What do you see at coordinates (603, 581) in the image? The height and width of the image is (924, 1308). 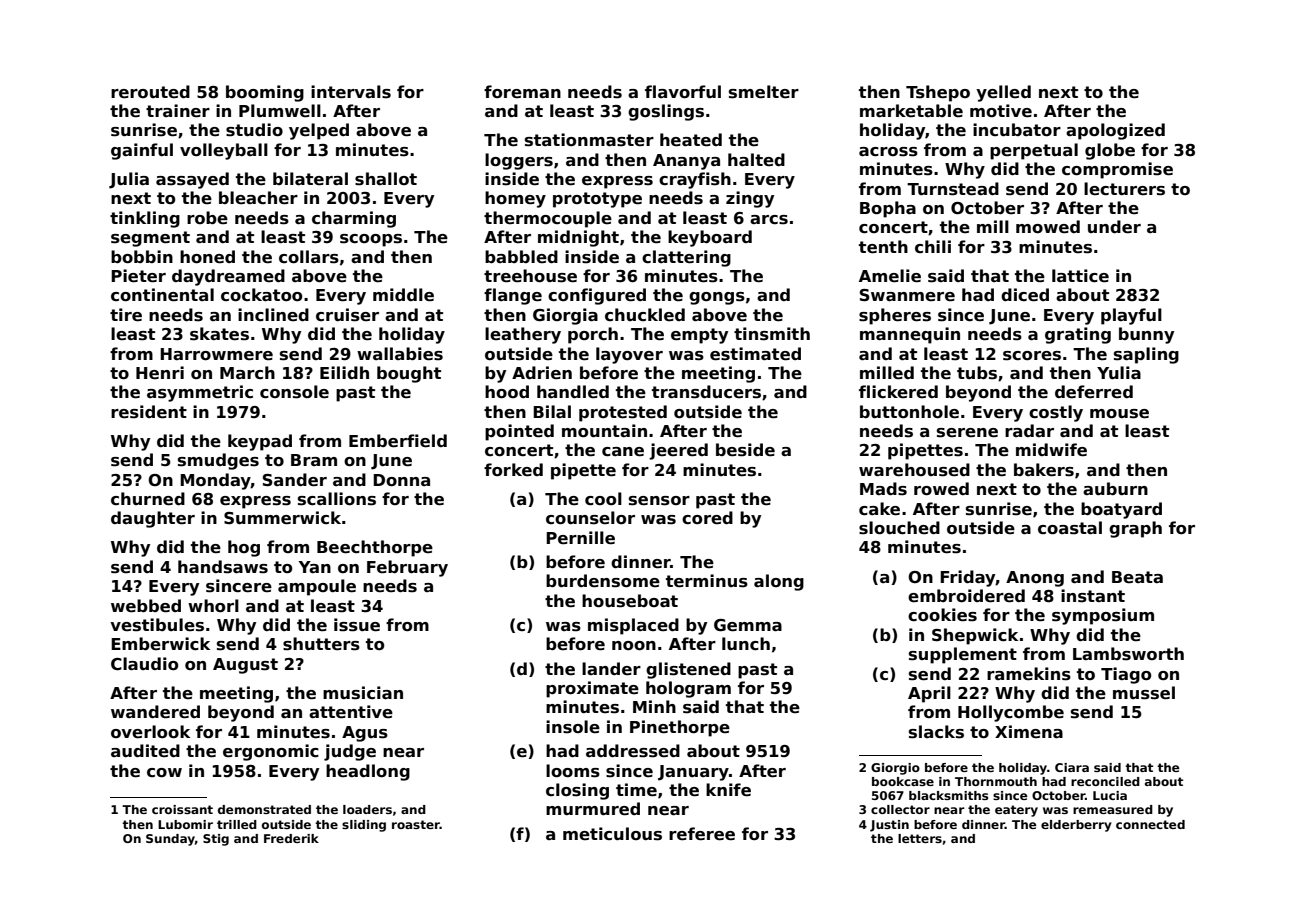 I see `burdensome` at bounding box center [603, 581].
